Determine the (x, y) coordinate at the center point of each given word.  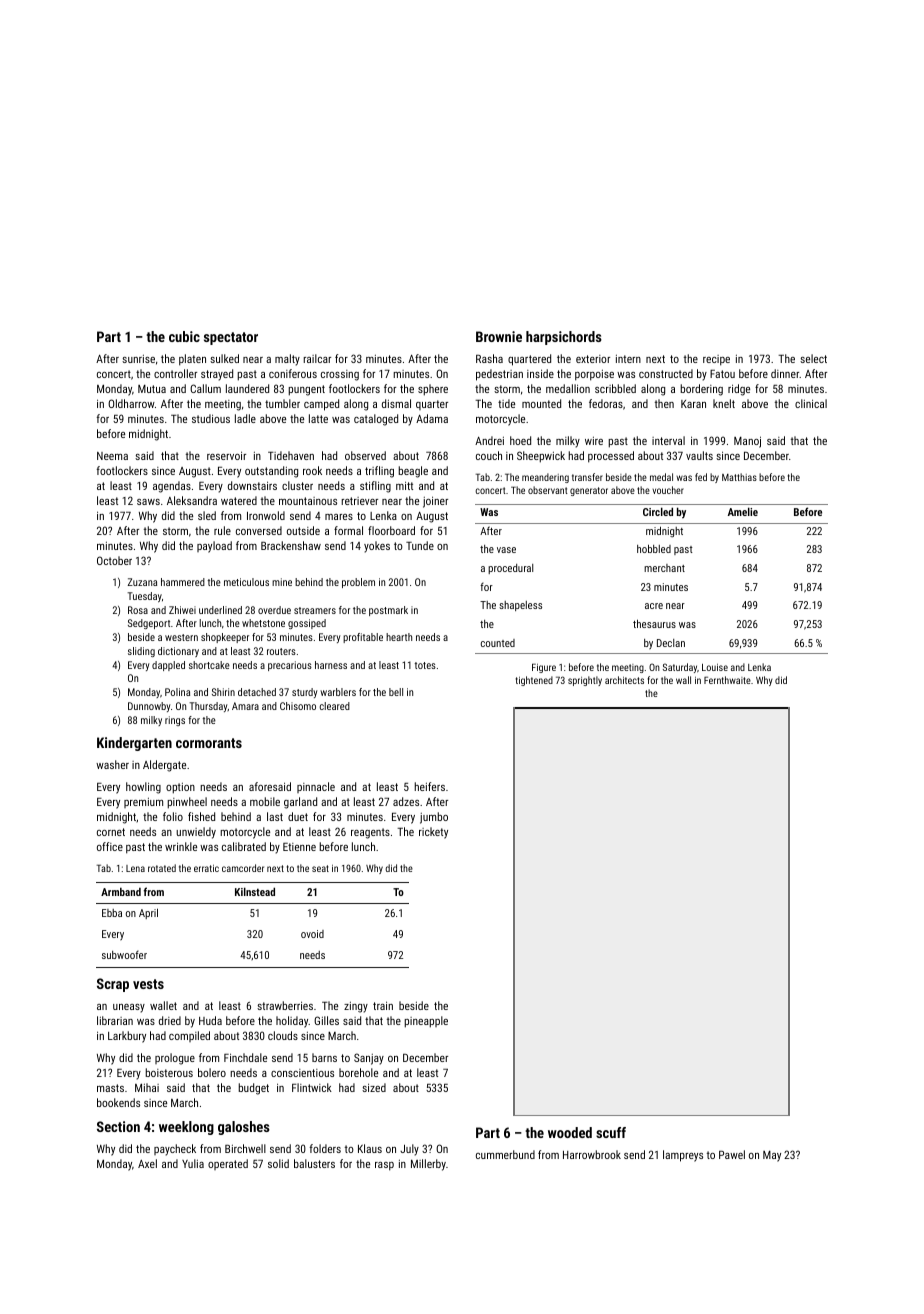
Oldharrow (131, 403)
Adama (432, 418)
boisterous (169, 1072)
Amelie (743, 511)
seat (320, 868)
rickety (433, 833)
